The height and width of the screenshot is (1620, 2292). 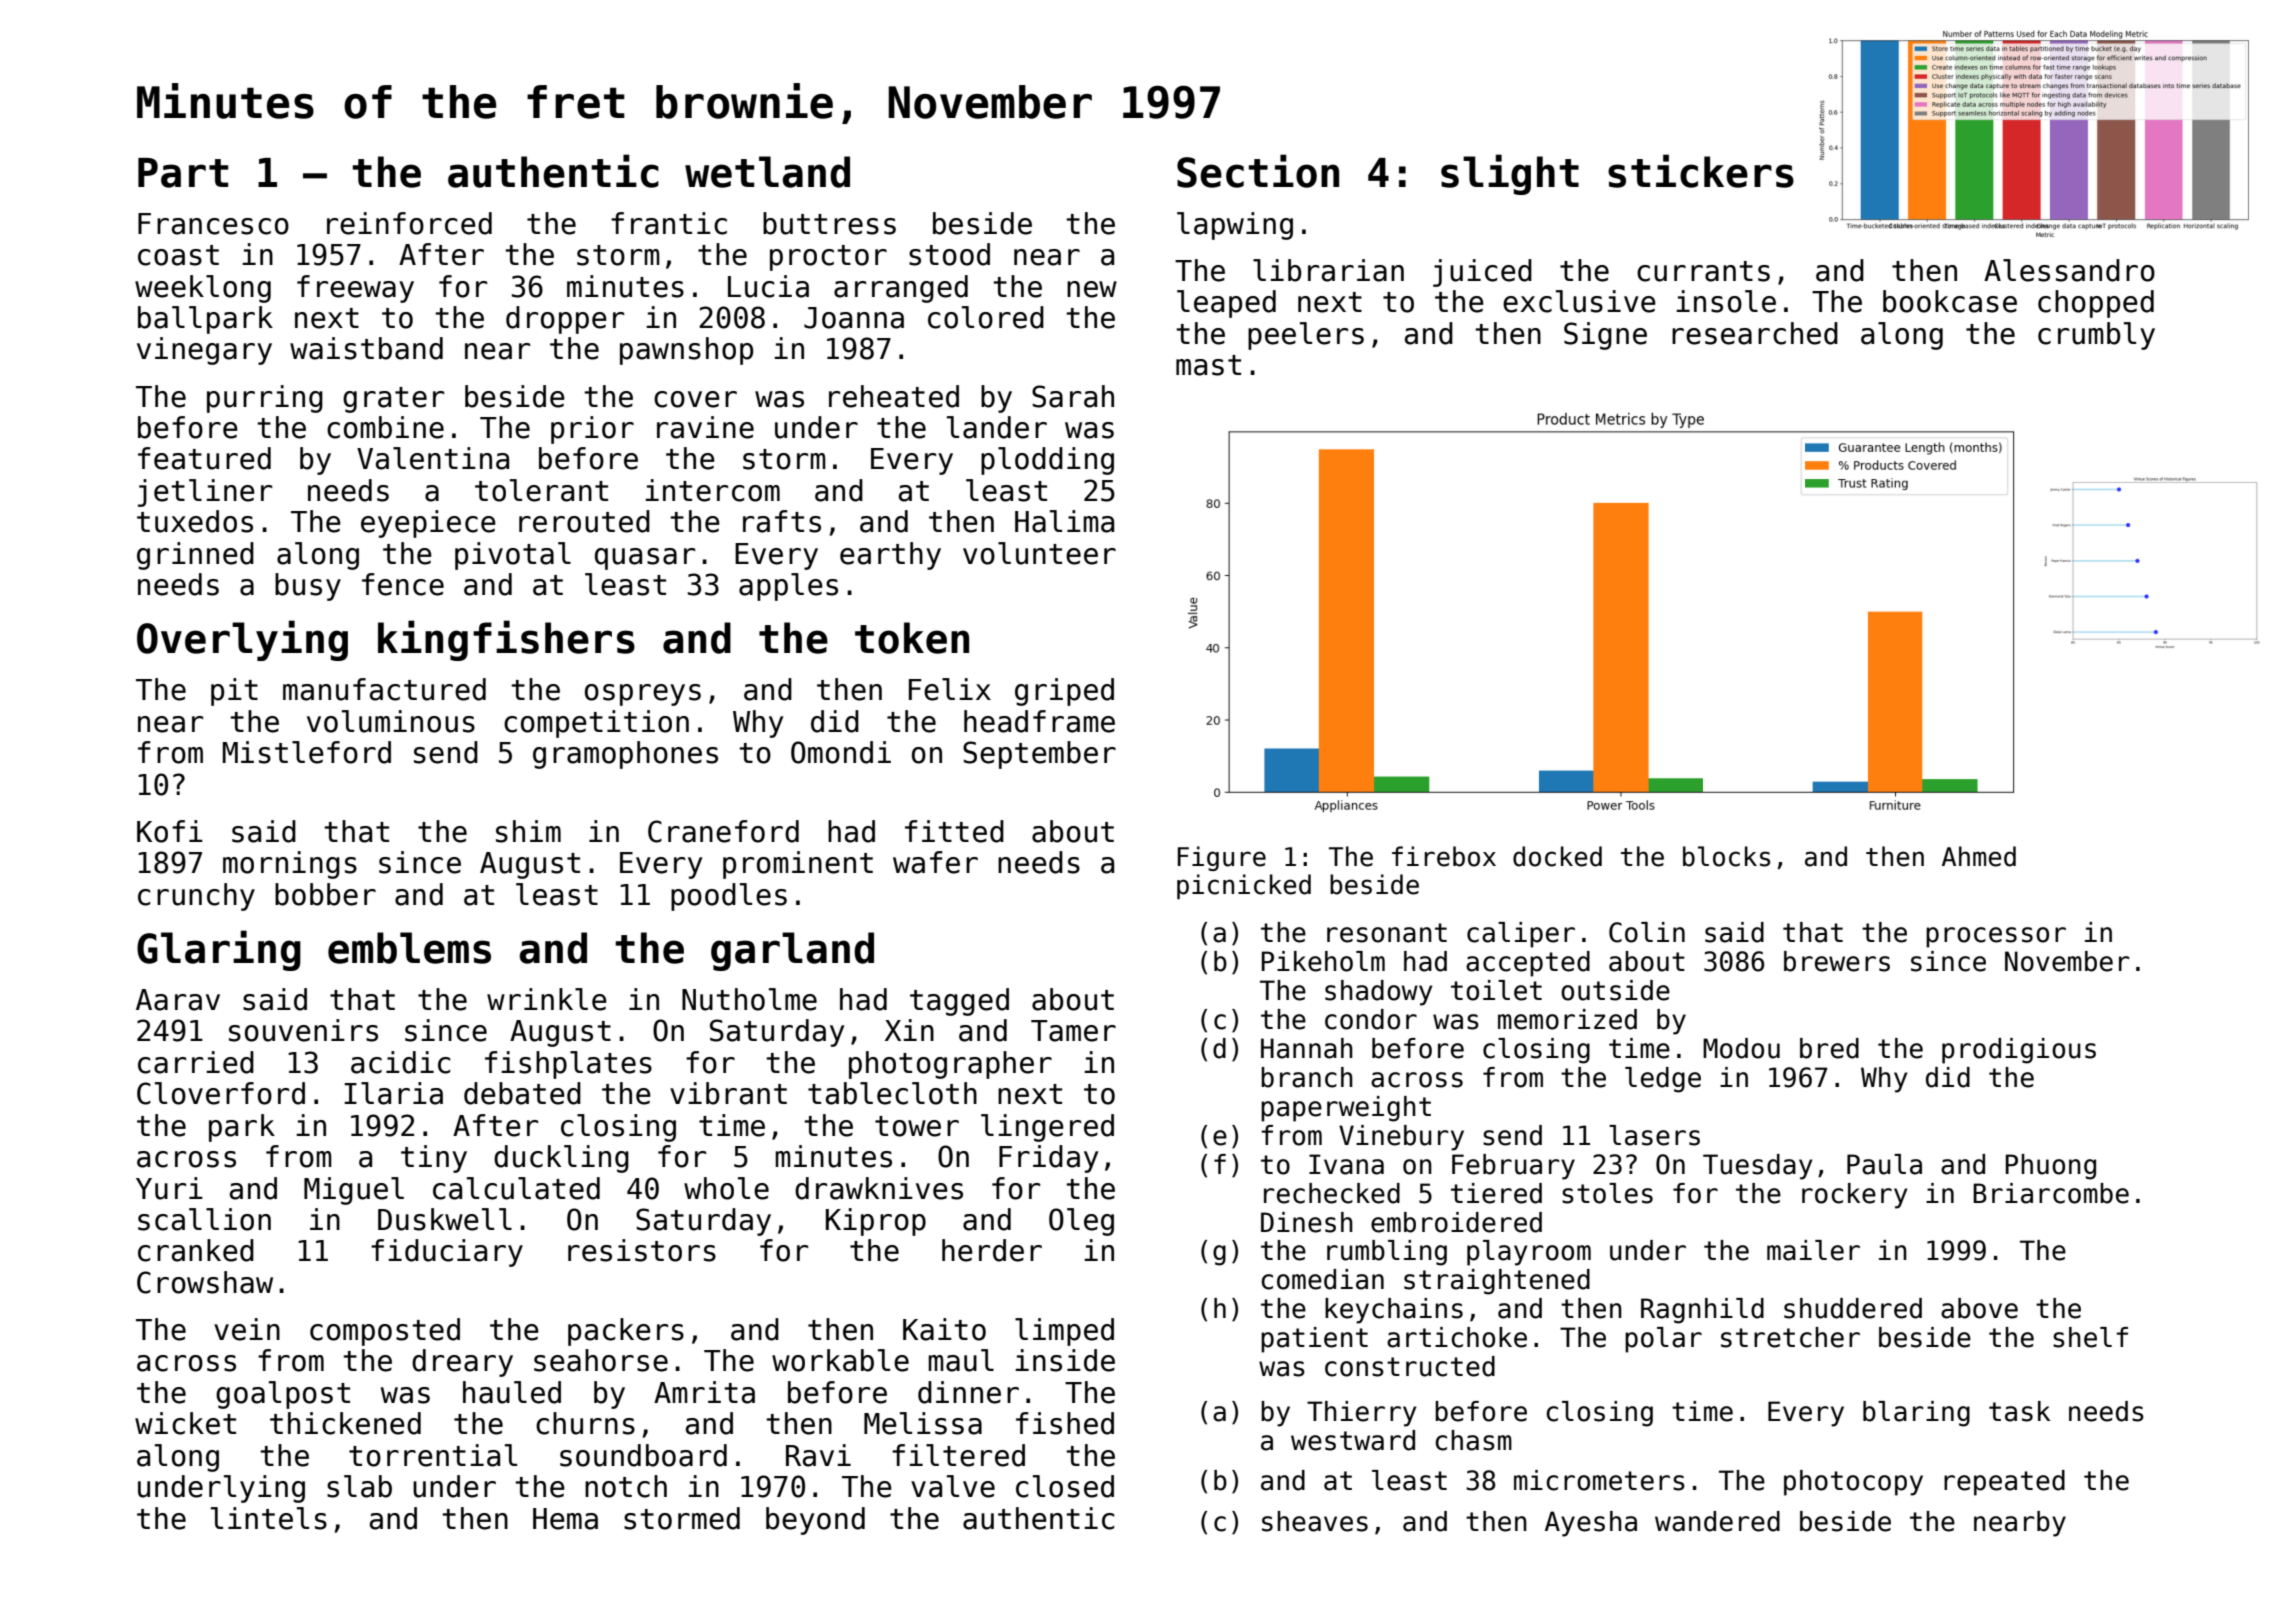 What do you see at coordinates (829, 223) in the screenshot?
I see `buttress` at bounding box center [829, 223].
